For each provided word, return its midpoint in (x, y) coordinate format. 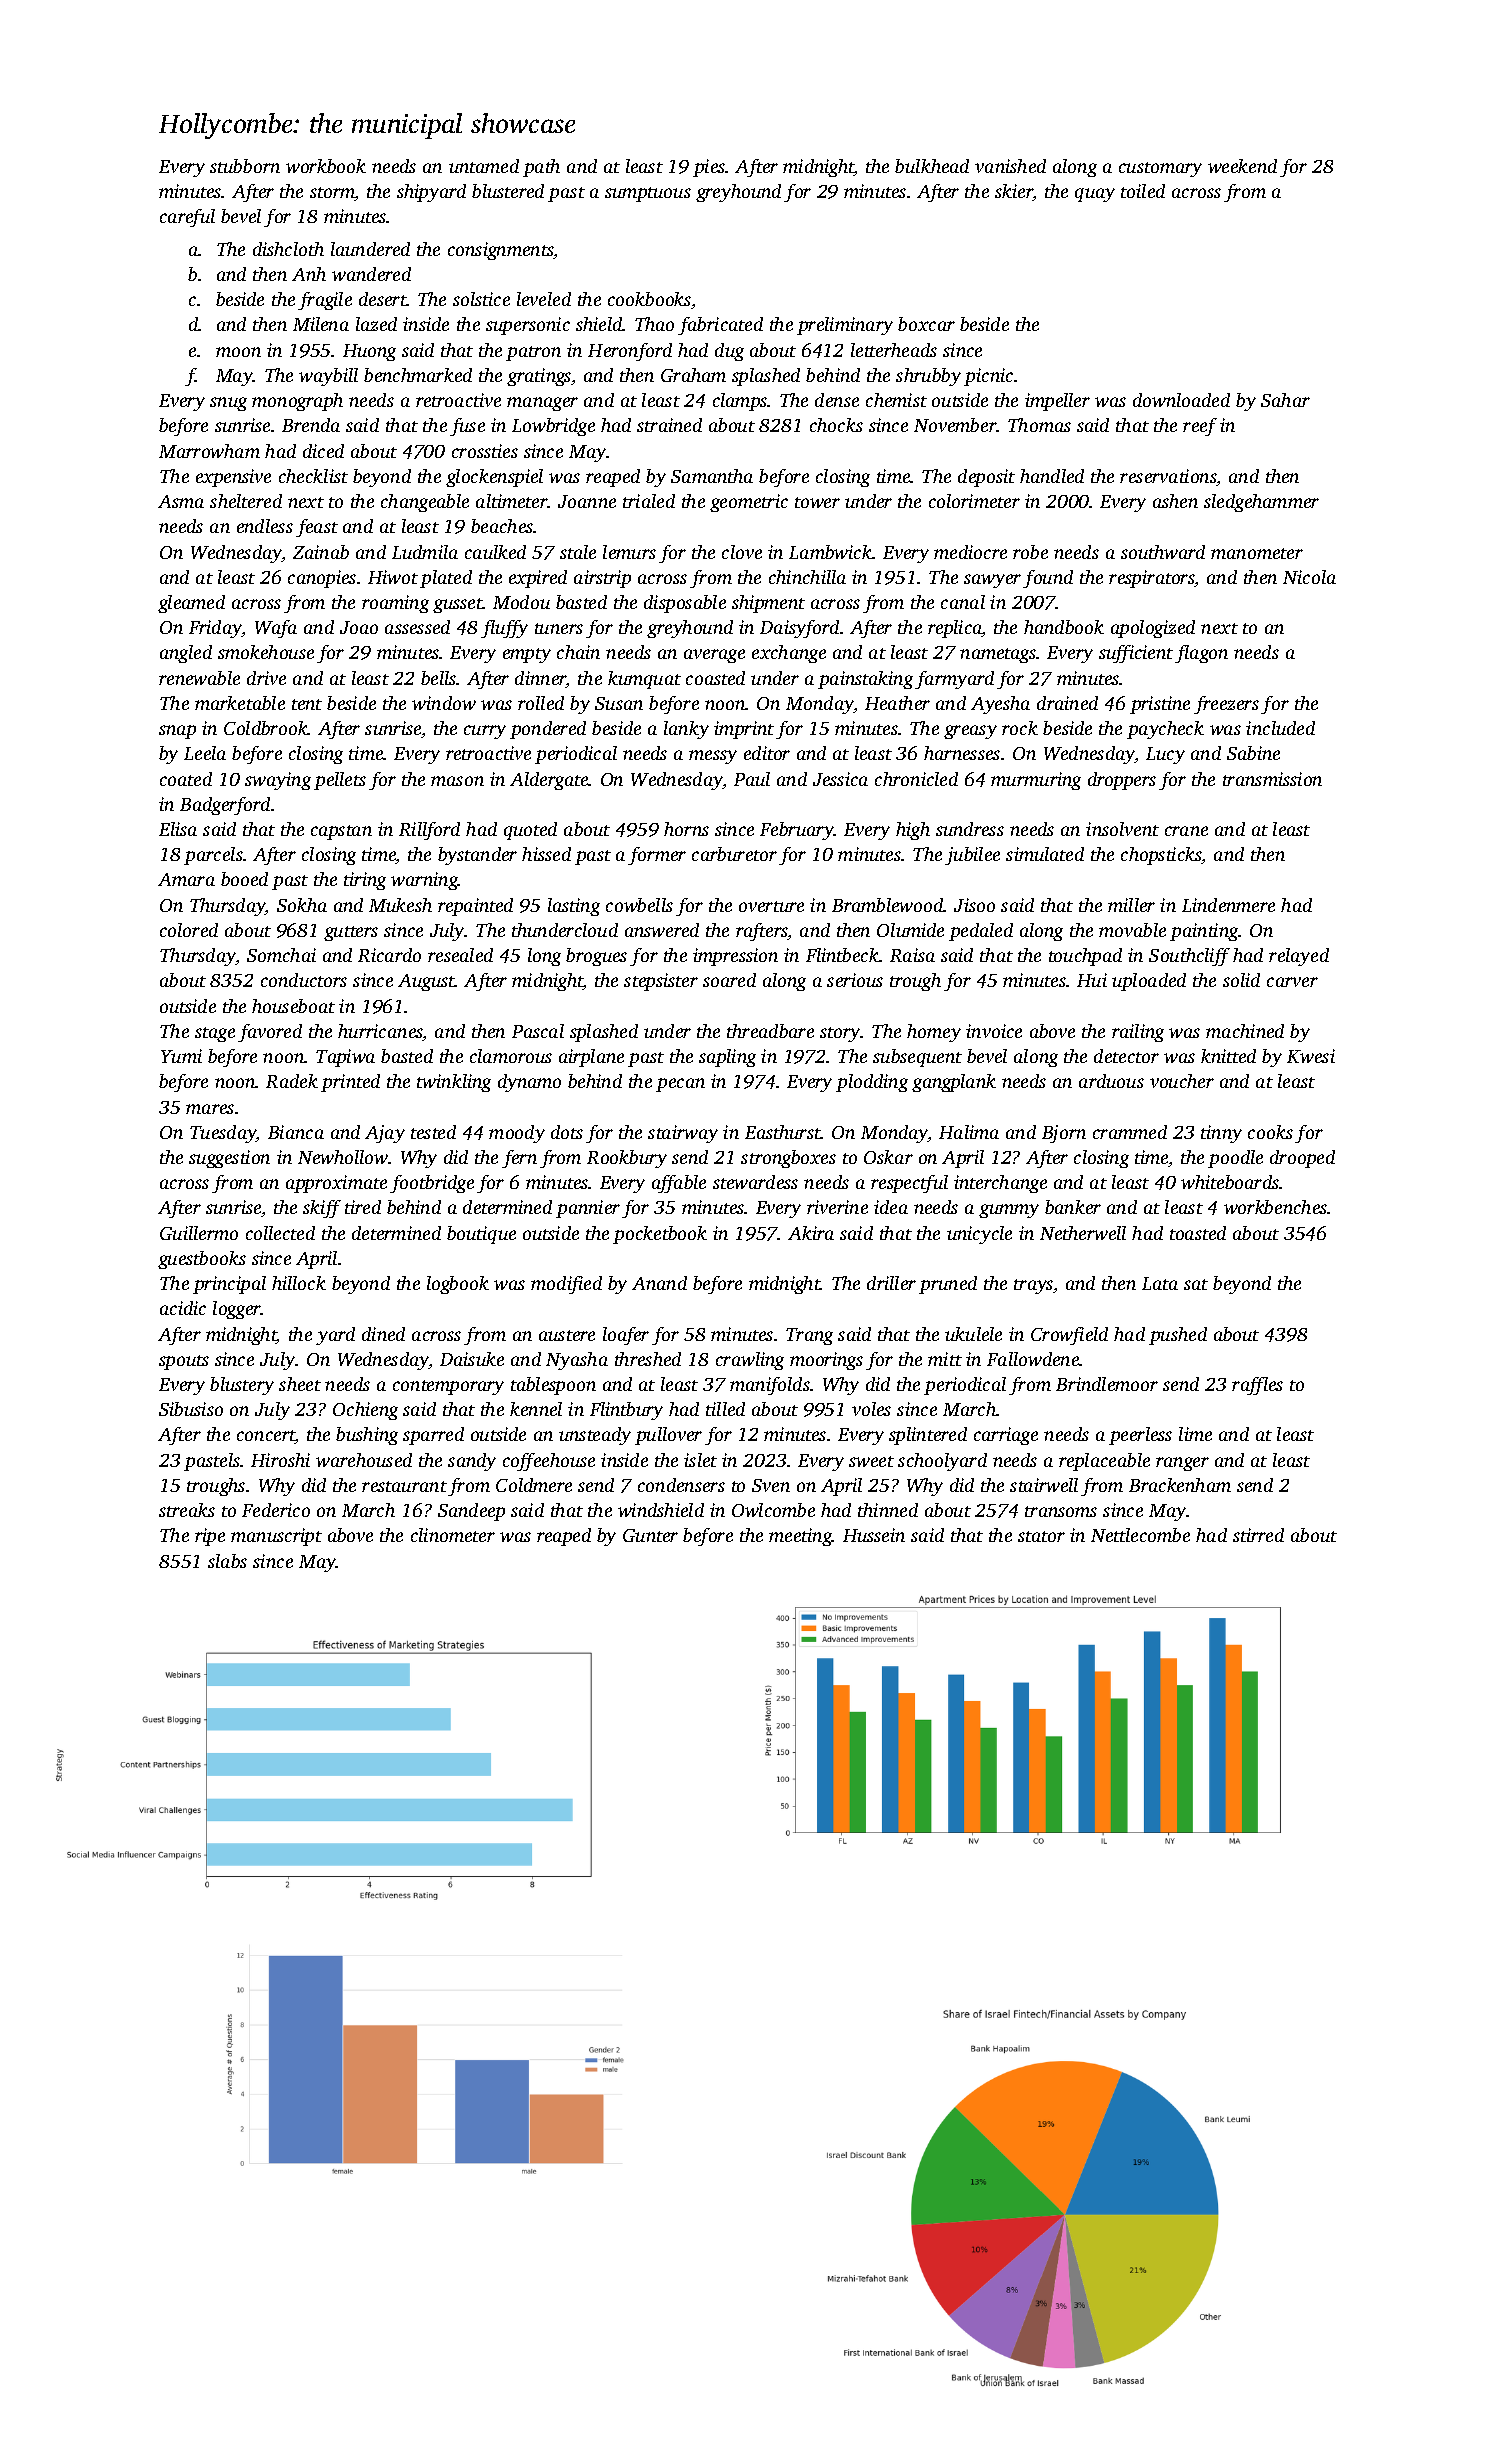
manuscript (276, 1537)
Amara (186, 879)
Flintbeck (842, 955)
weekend (1242, 166)
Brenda (311, 425)
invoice (994, 1031)
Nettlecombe (1140, 1535)
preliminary (845, 326)
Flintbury (626, 1411)
